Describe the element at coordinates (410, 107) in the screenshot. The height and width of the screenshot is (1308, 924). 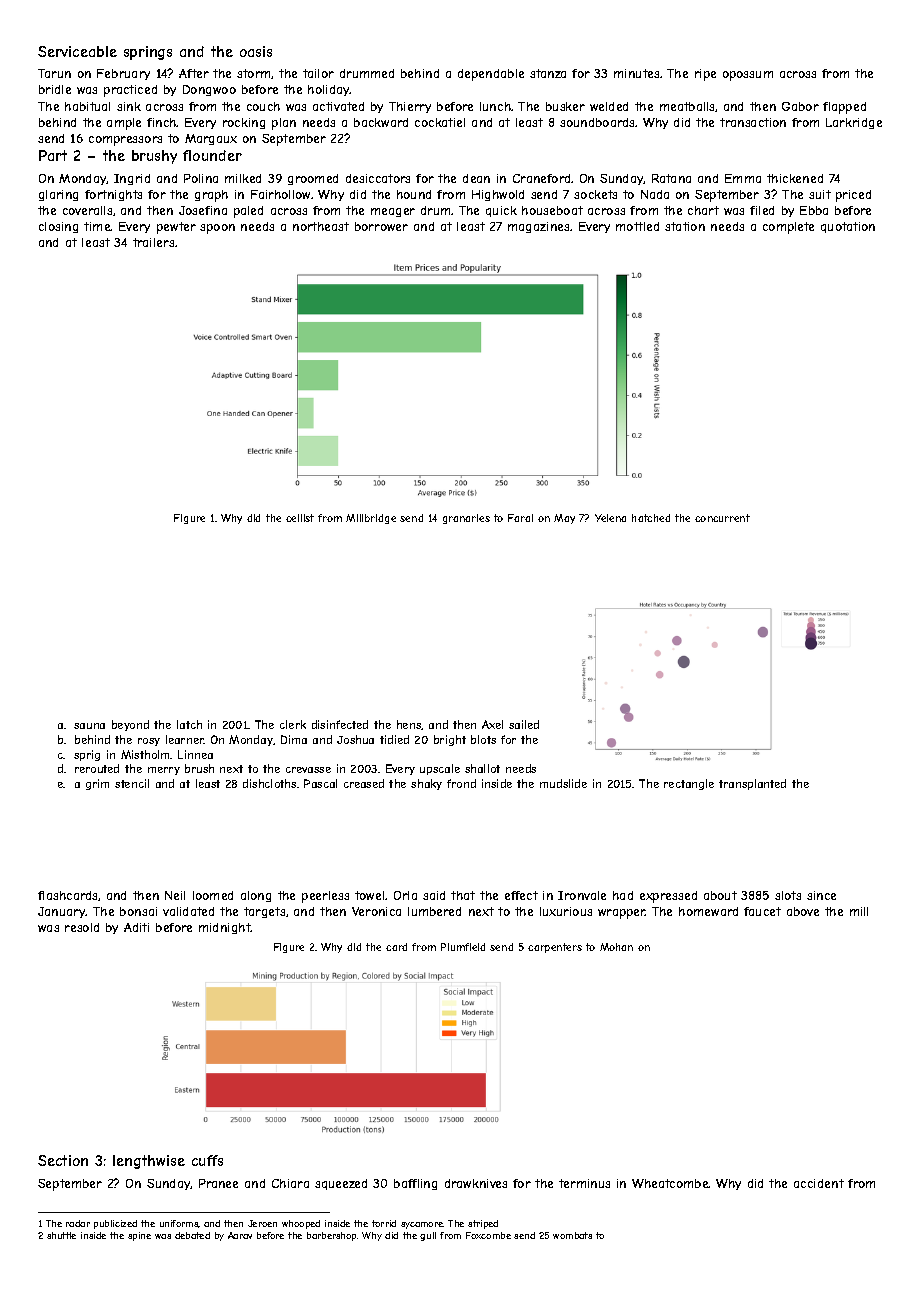
I see `Thierry` at that location.
